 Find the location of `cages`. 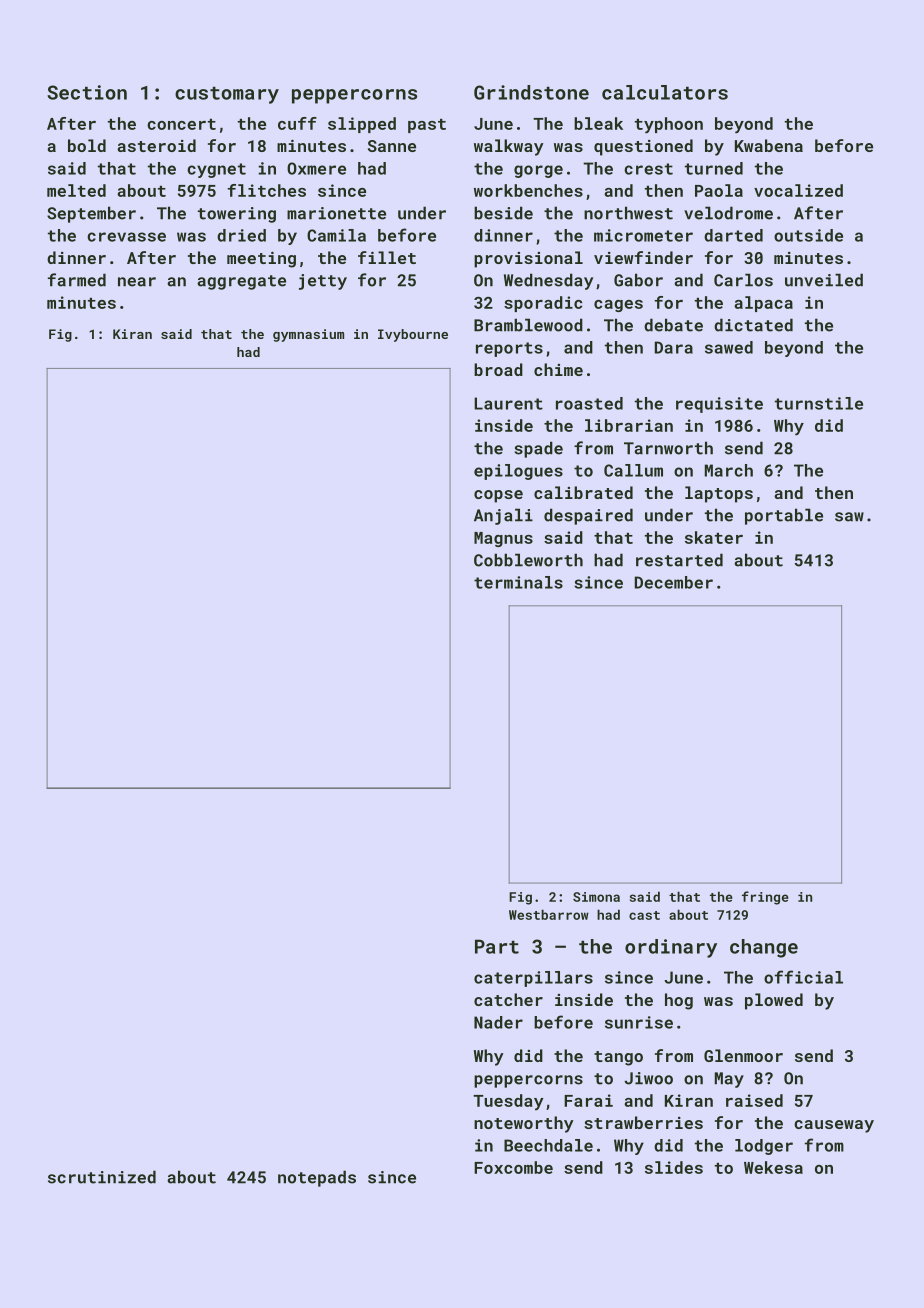

cages is located at coordinates (618, 306).
